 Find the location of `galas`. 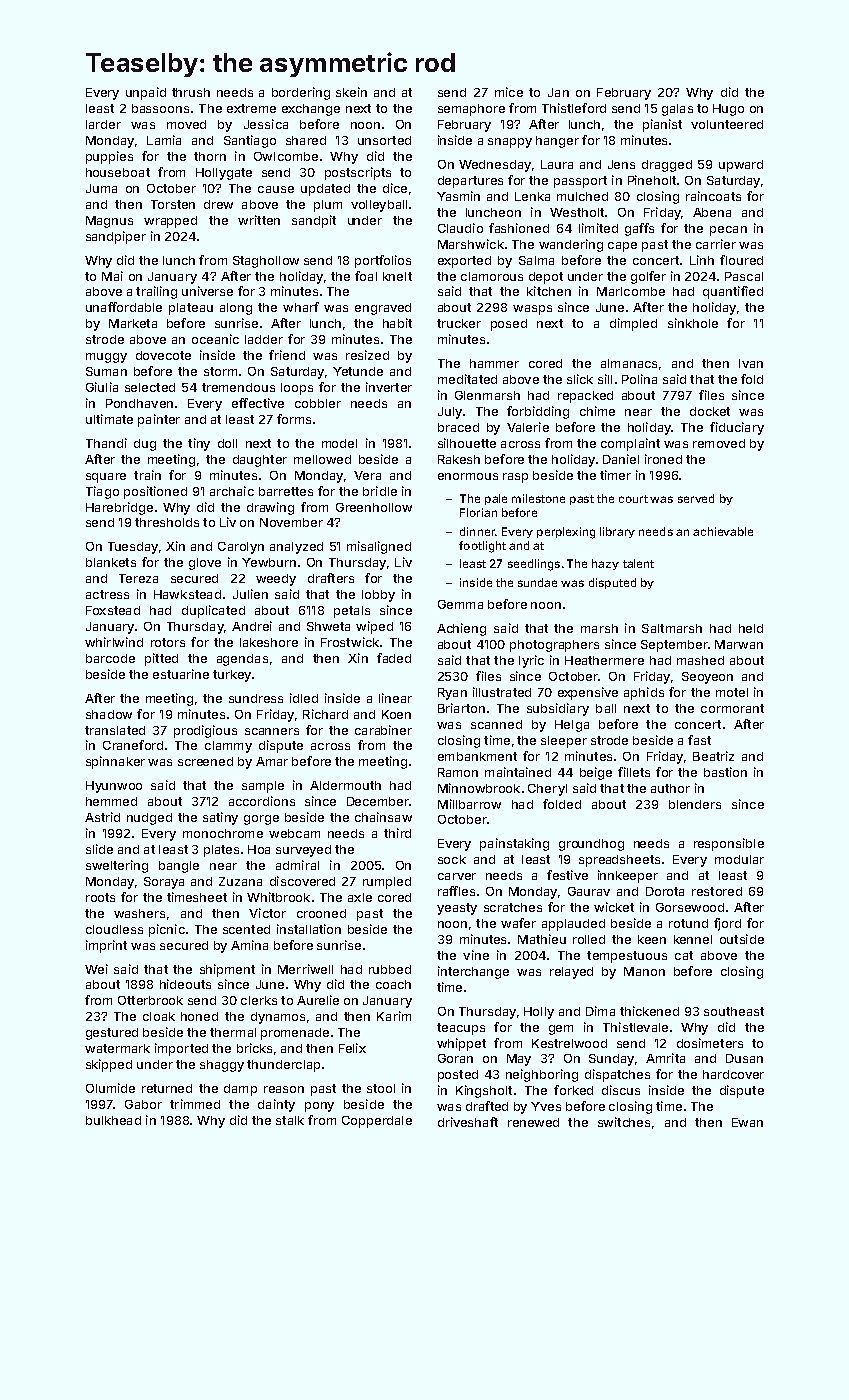

galas is located at coordinates (677, 110).
